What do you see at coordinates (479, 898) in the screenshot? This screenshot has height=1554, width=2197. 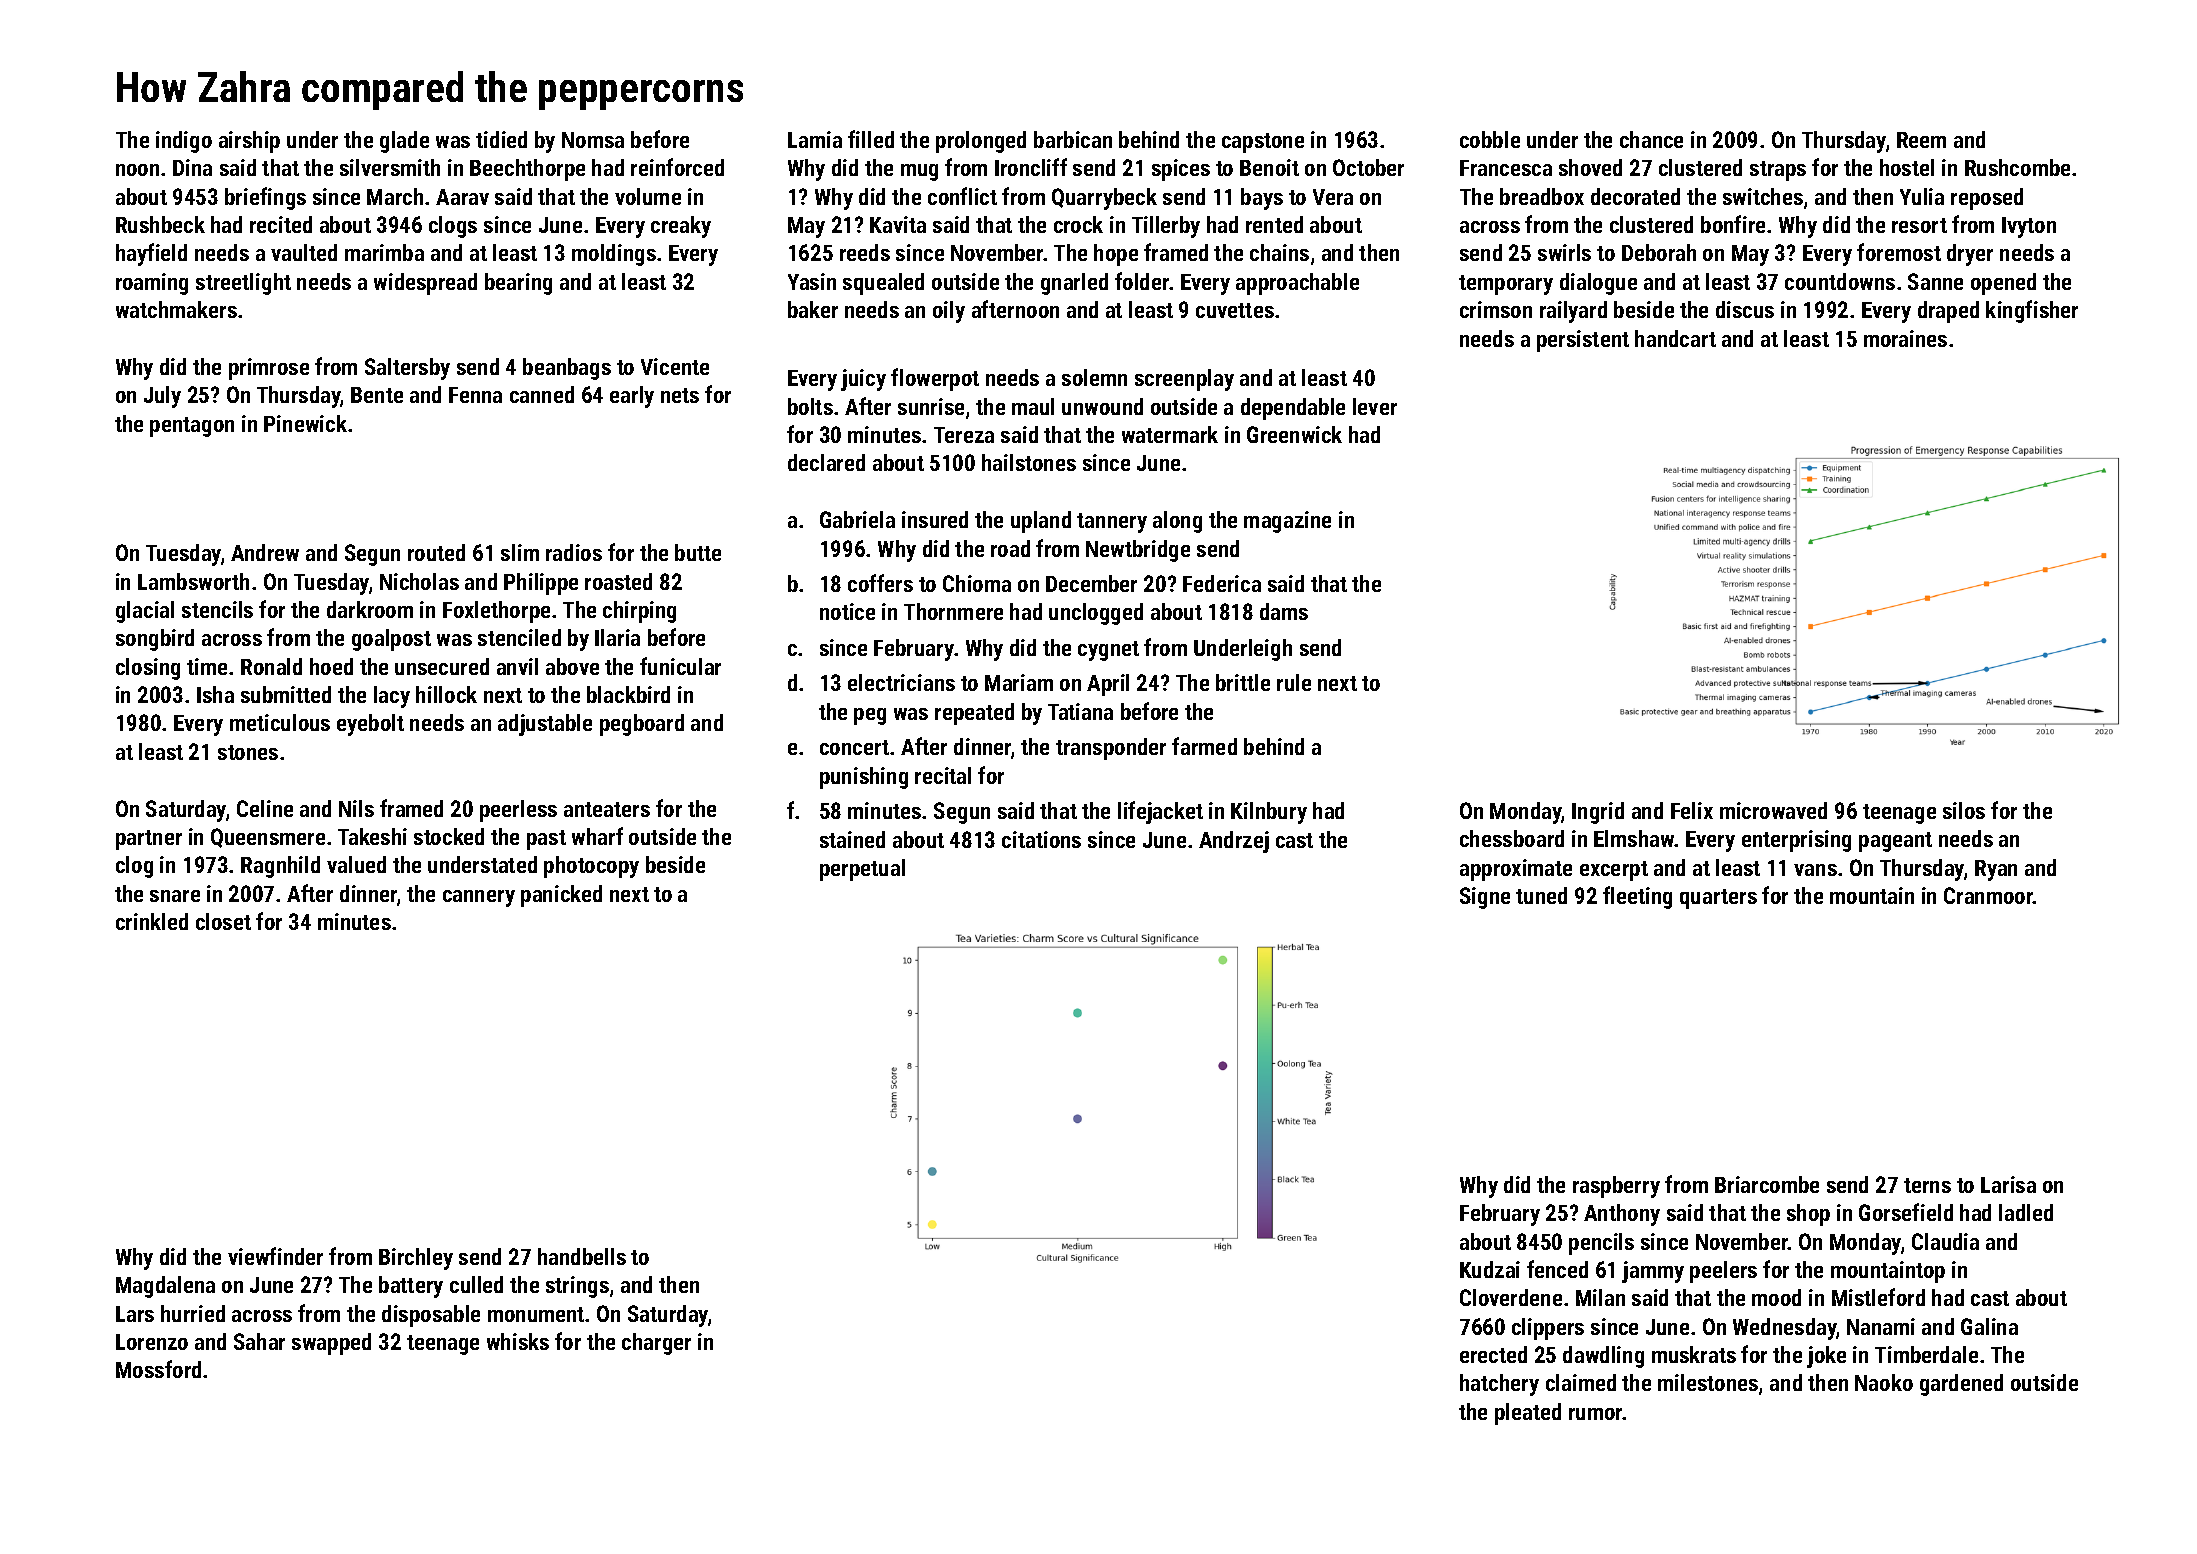 I see `cannery` at bounding box center [479, 898].
